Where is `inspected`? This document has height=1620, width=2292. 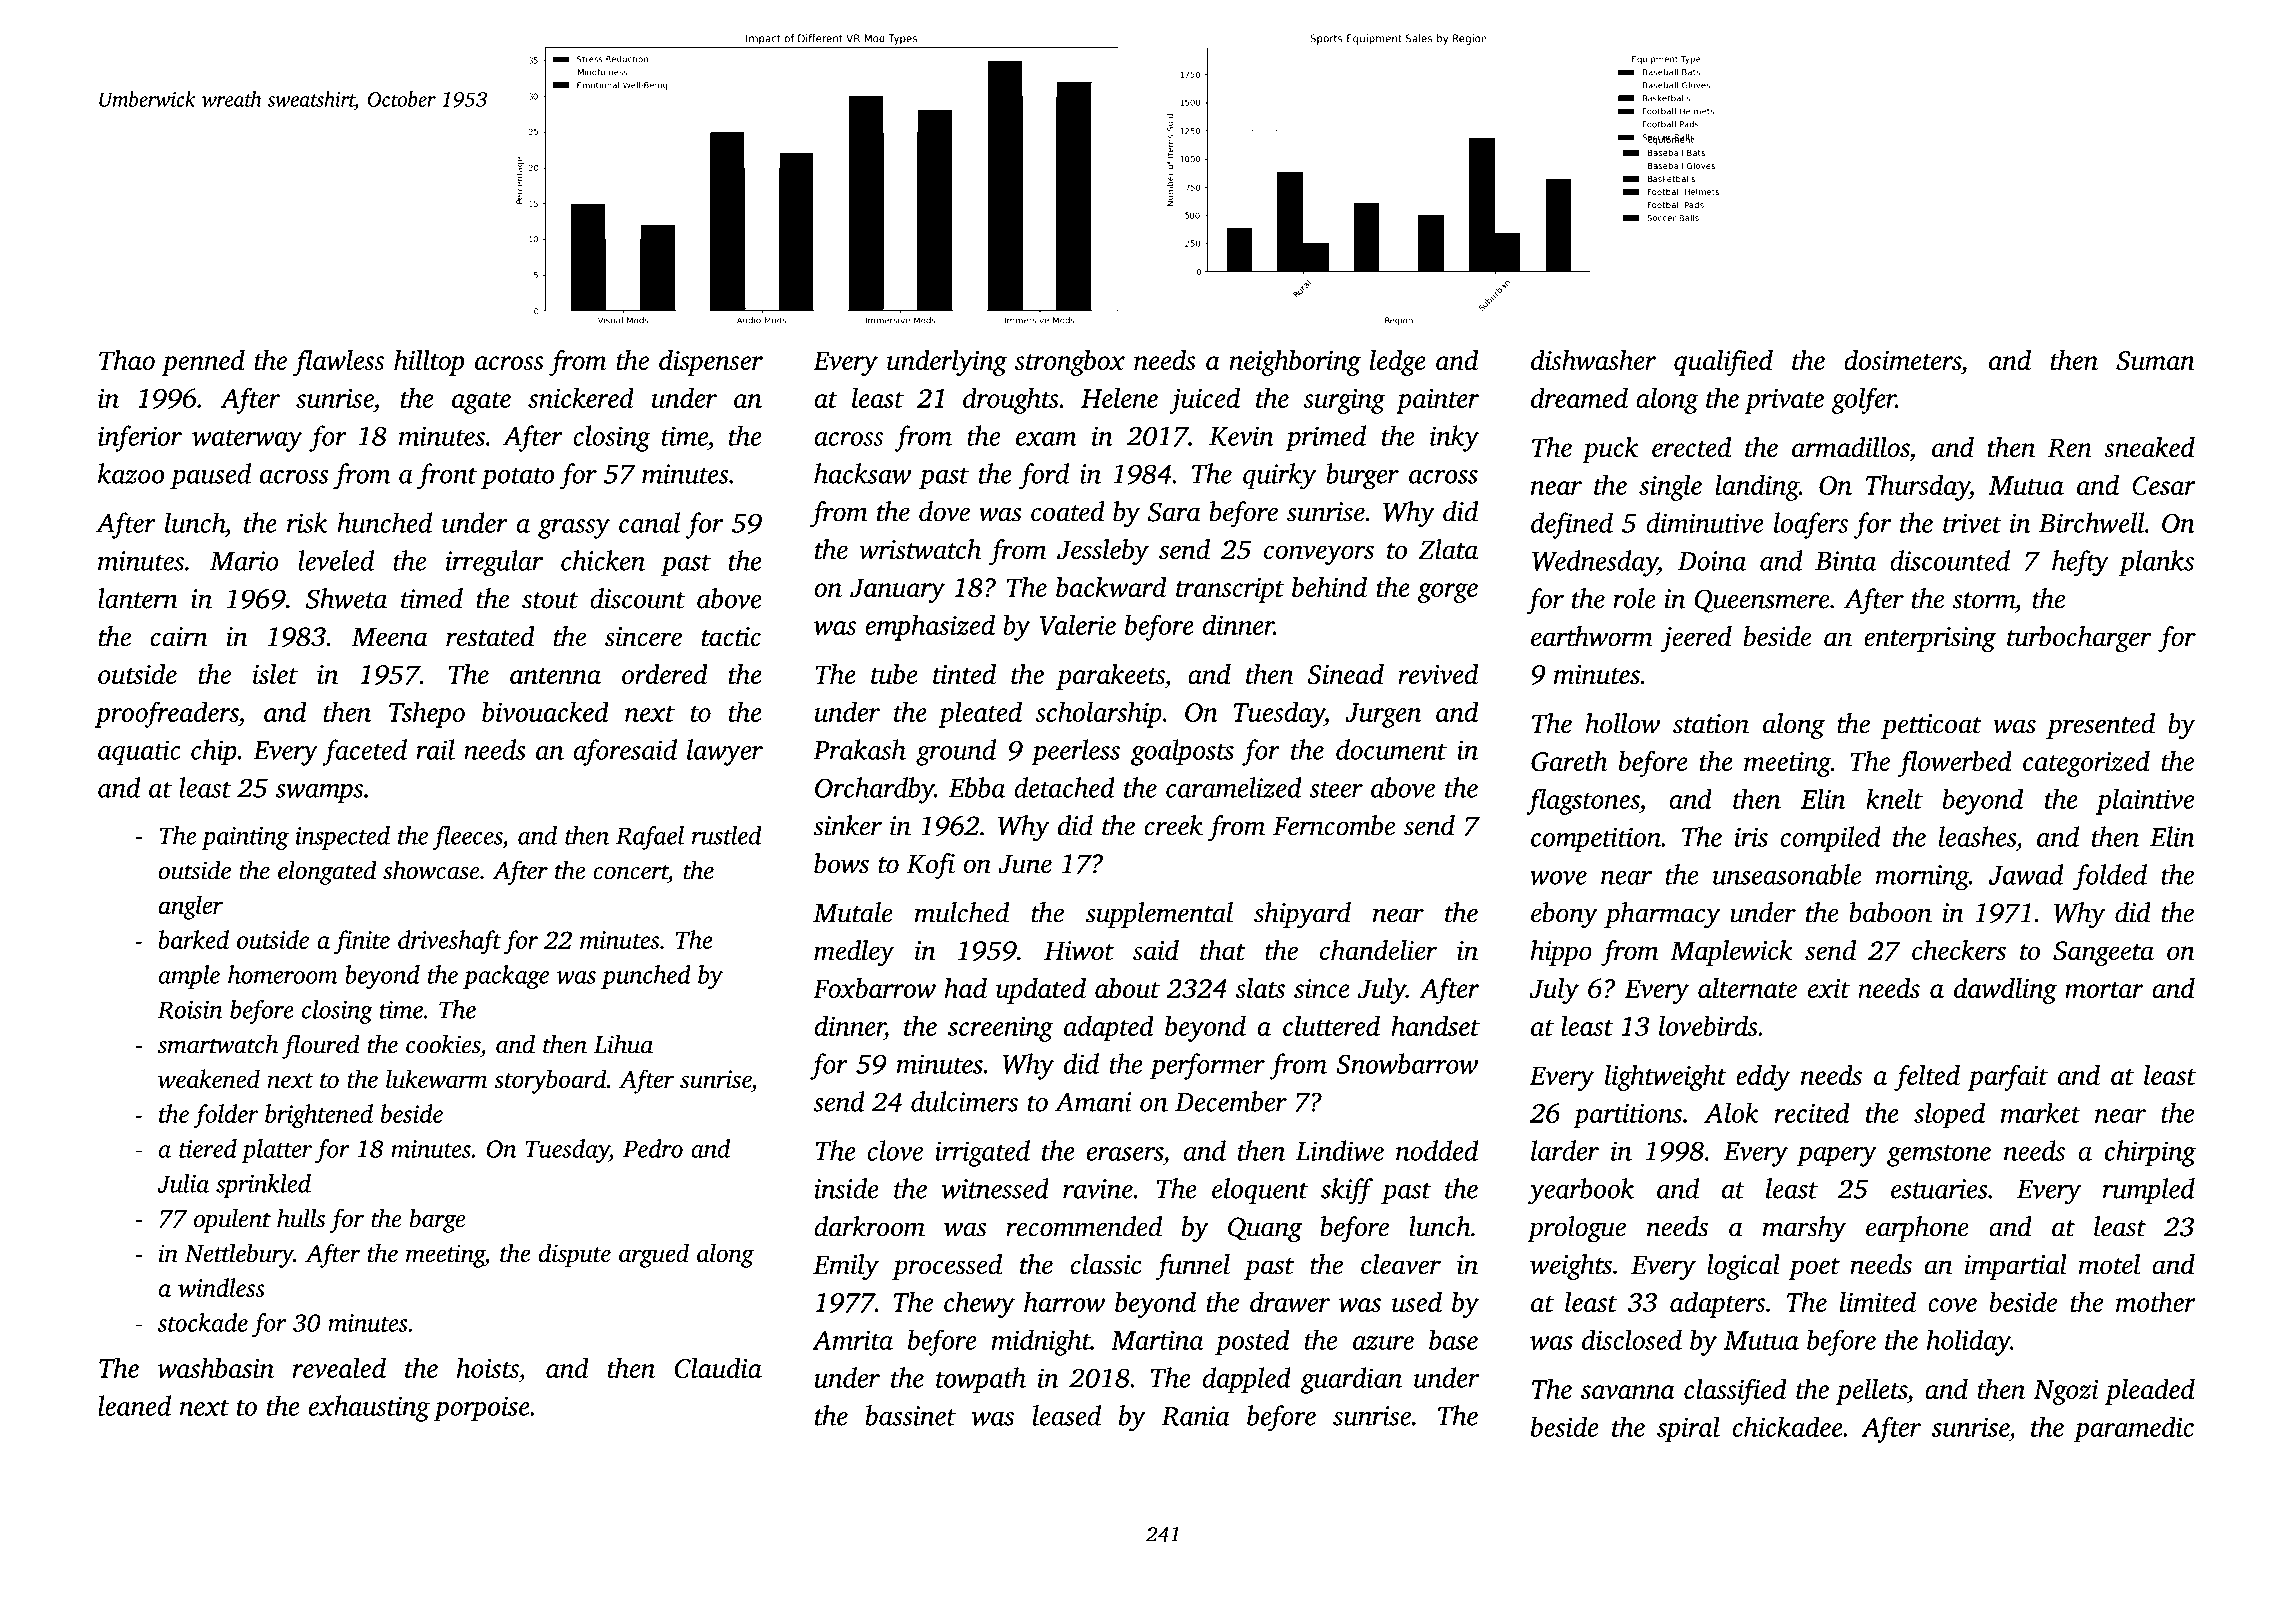 inspected is located at coordinates (343, 838).
